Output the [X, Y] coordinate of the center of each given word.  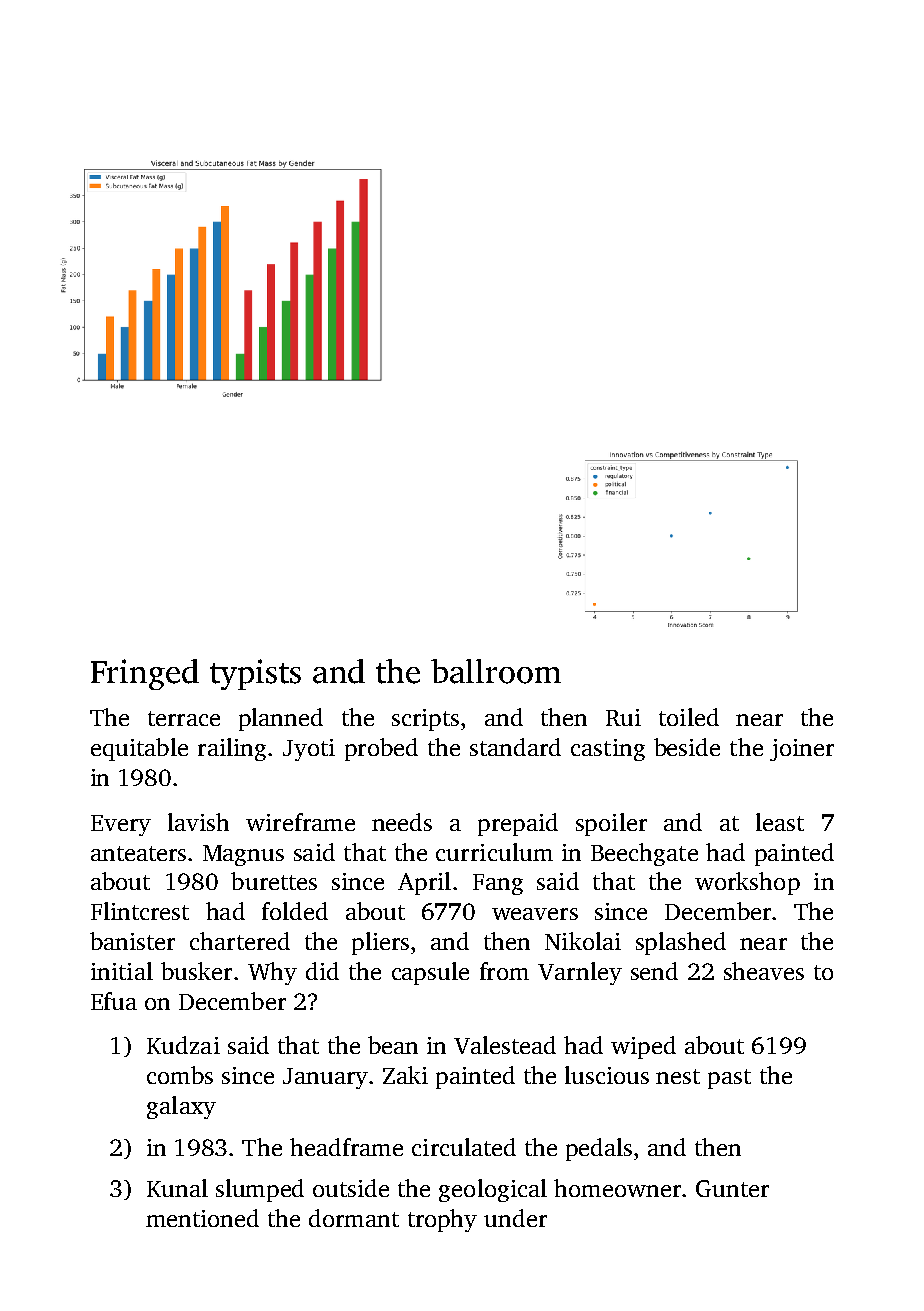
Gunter [732, 1188]
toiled [689, 717]
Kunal [177, 1188]
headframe [346, 1147]
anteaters [138, 853]
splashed [681, 943]
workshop [747, 883]
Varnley [580, 973]
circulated [464, 1147]
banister [132, 941]
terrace [184, 718]
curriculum [494, 852]
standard [515, 747]
